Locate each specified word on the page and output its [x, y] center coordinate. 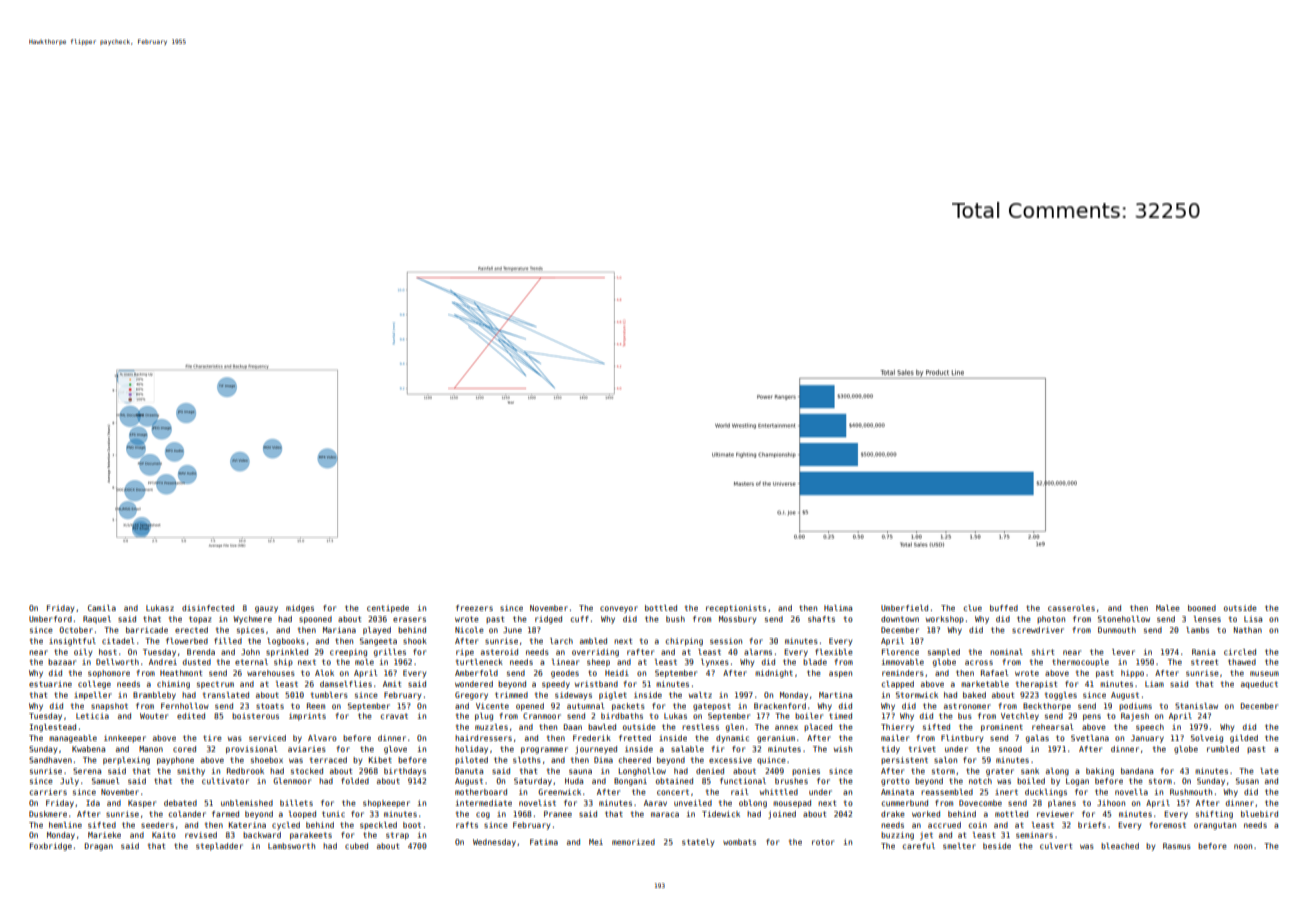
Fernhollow [185, 706]
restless [700, 727]
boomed [1202, 608]
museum [1264, 673]
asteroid [499, 652]
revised [201, 835]
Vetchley [1020, 717]
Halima [838, 608]
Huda [574, 781]
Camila [102, 608]
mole [364, 662]
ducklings [1046, 793]
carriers [48, 792]
